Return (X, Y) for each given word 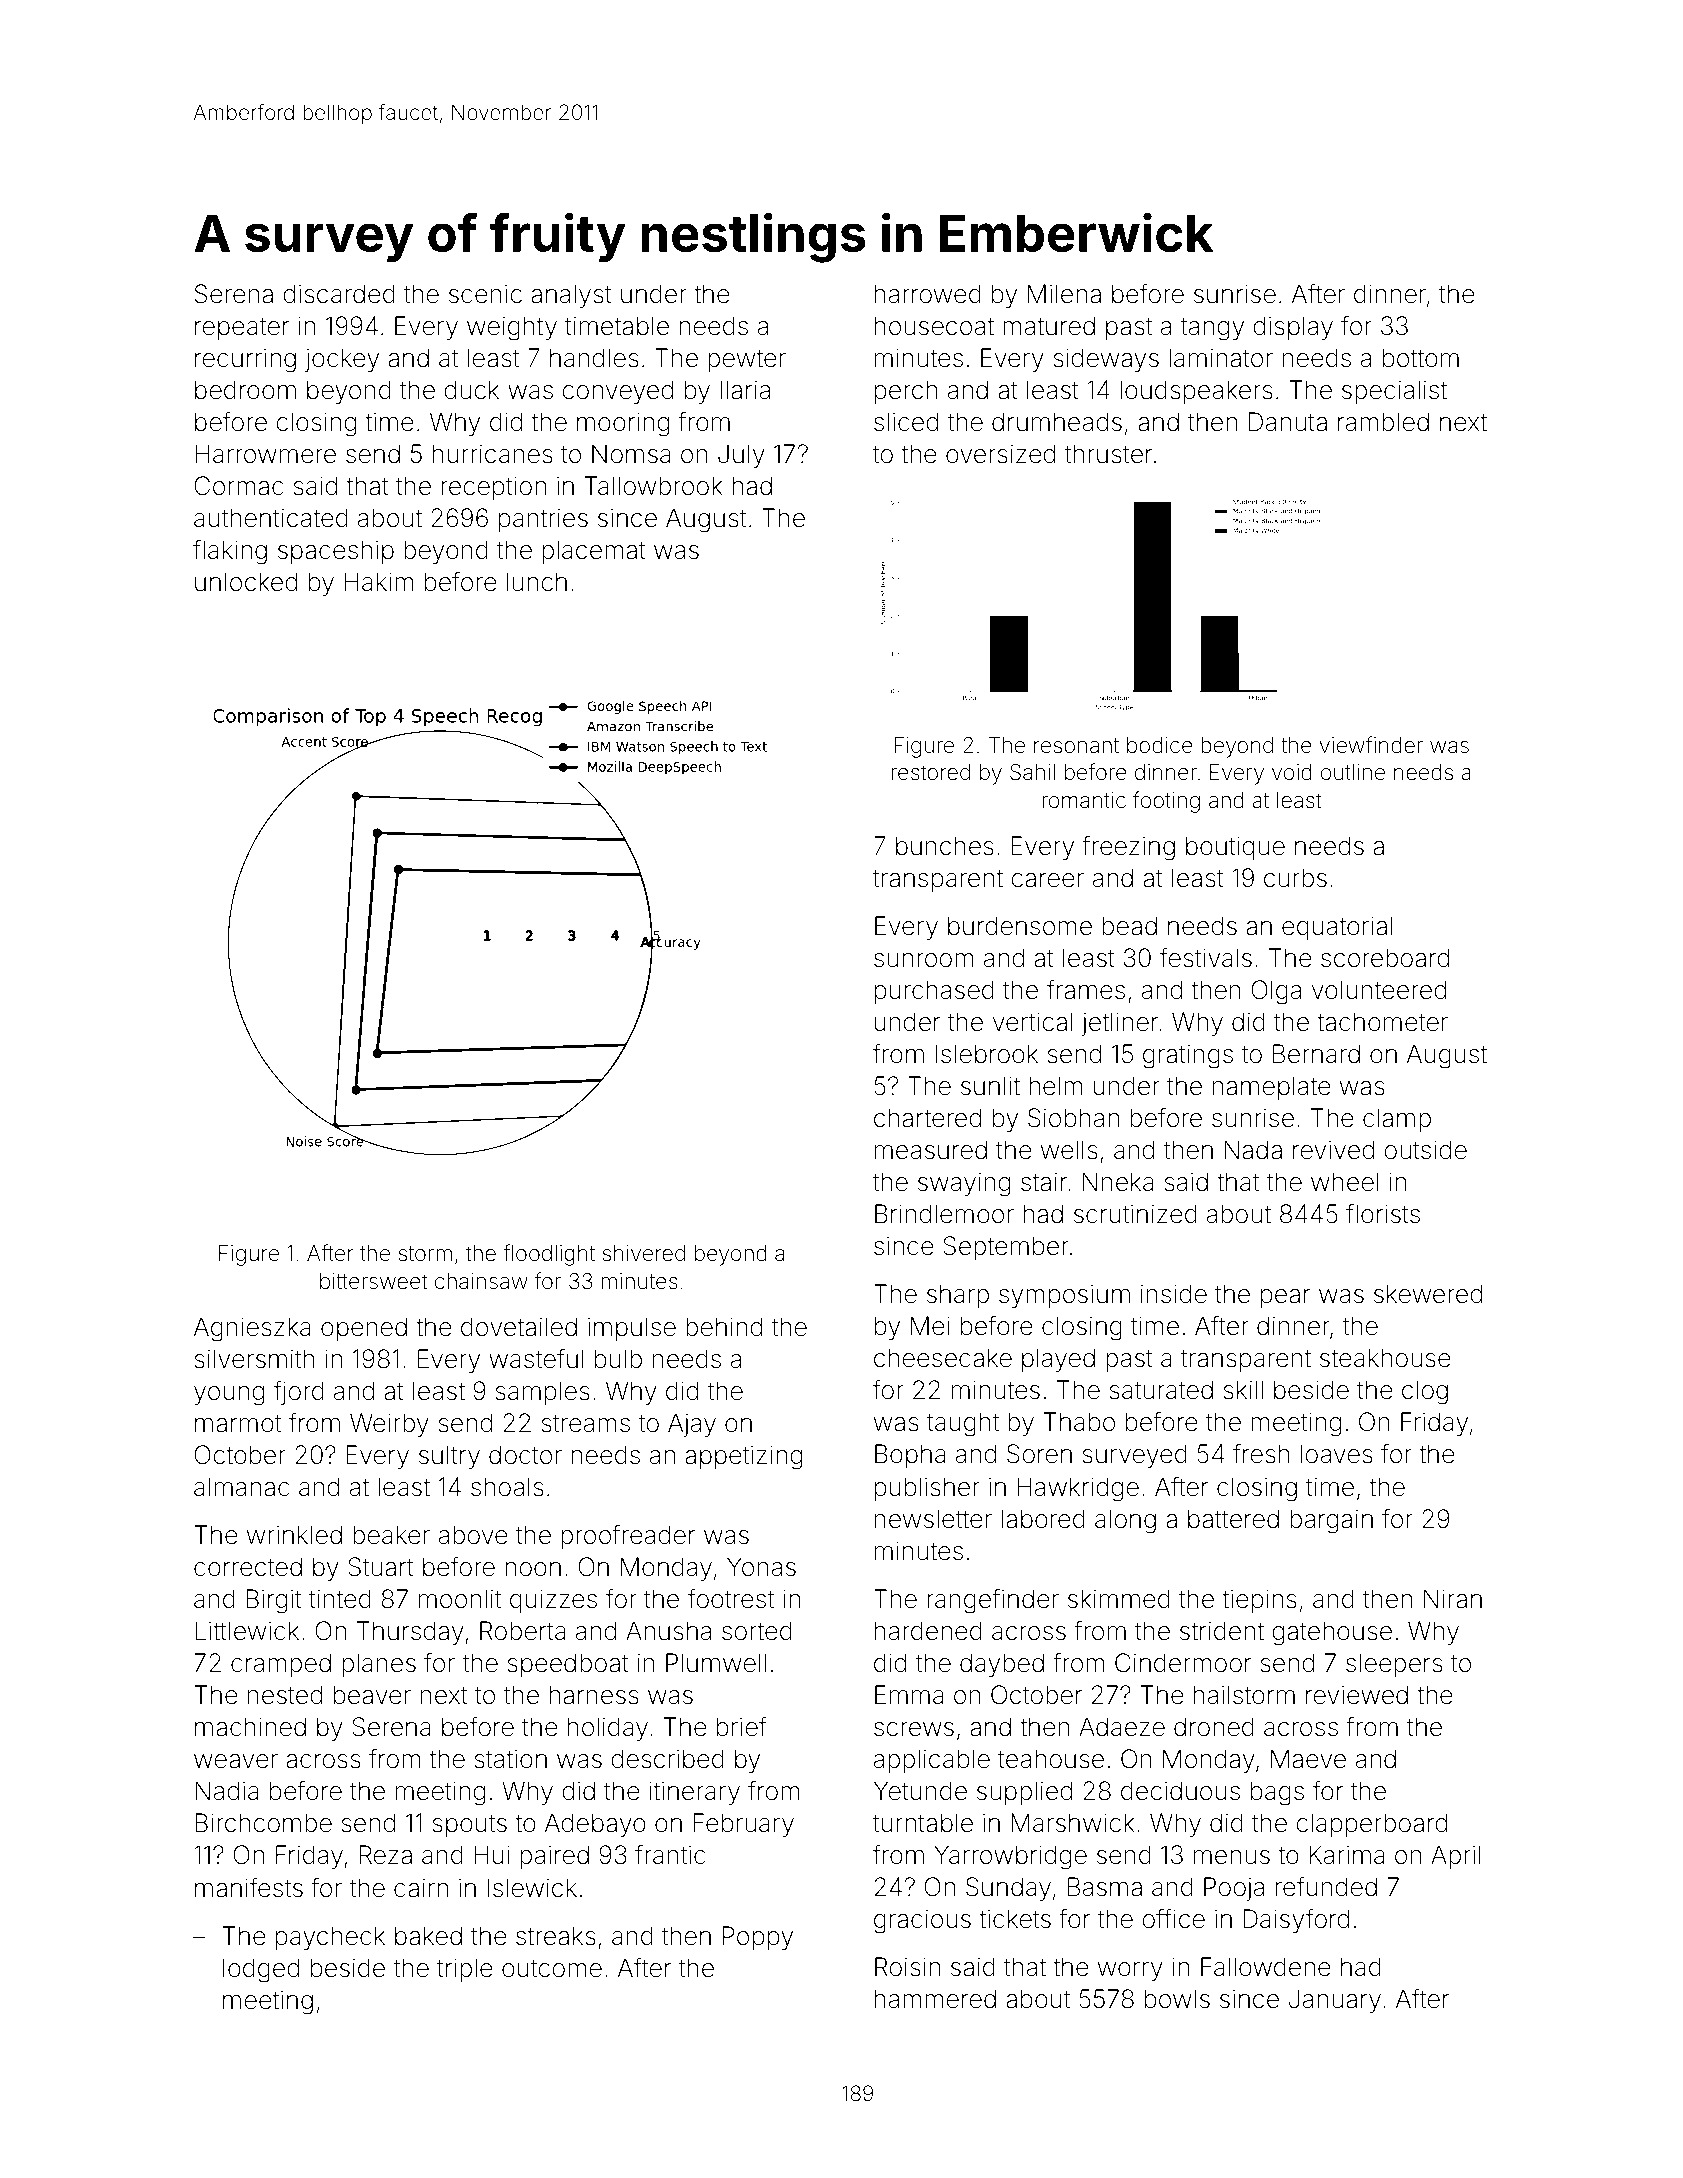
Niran (1453, 1599)
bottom (1421, 358)
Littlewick (247, 1631)
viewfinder (1371, 744)
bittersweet (373, 1281)
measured (931, 1150)
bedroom (245, 390)
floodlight (549, 1255)
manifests (249, 1887)
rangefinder (993, 1601)
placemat (594, 552)
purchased (934, 992)
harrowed (928, 294)
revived (1333, 1150)
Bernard (1316, 1054)
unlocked (246, 582)
